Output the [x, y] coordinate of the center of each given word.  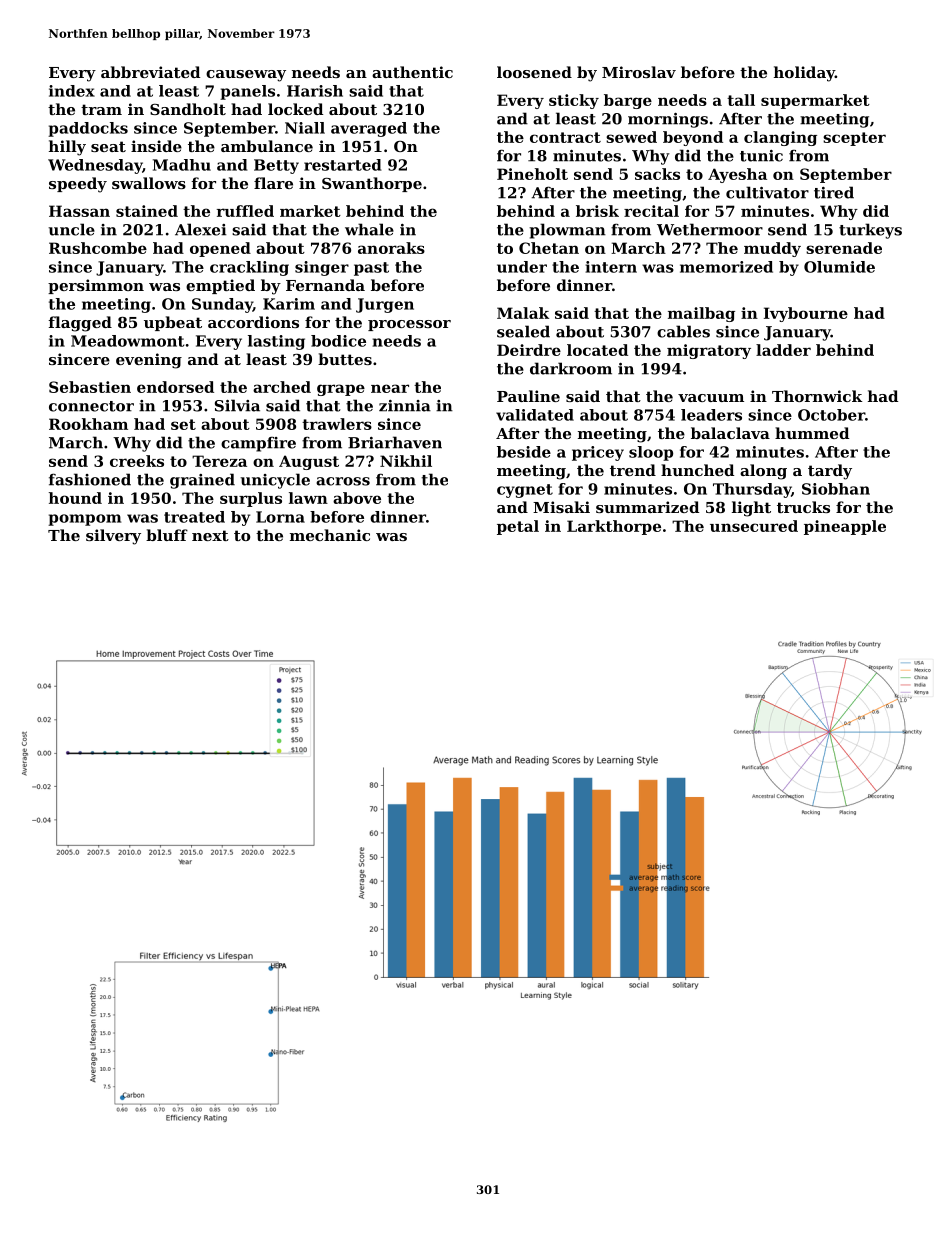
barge [628, 101]
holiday [804, 74]
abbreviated [150, 72]
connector [91, 406]
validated [535, 415]
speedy [78, 185]
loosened [534, 72]
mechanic [330, 535]
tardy [830, 472]
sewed [631, 137]
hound [75, 498]
